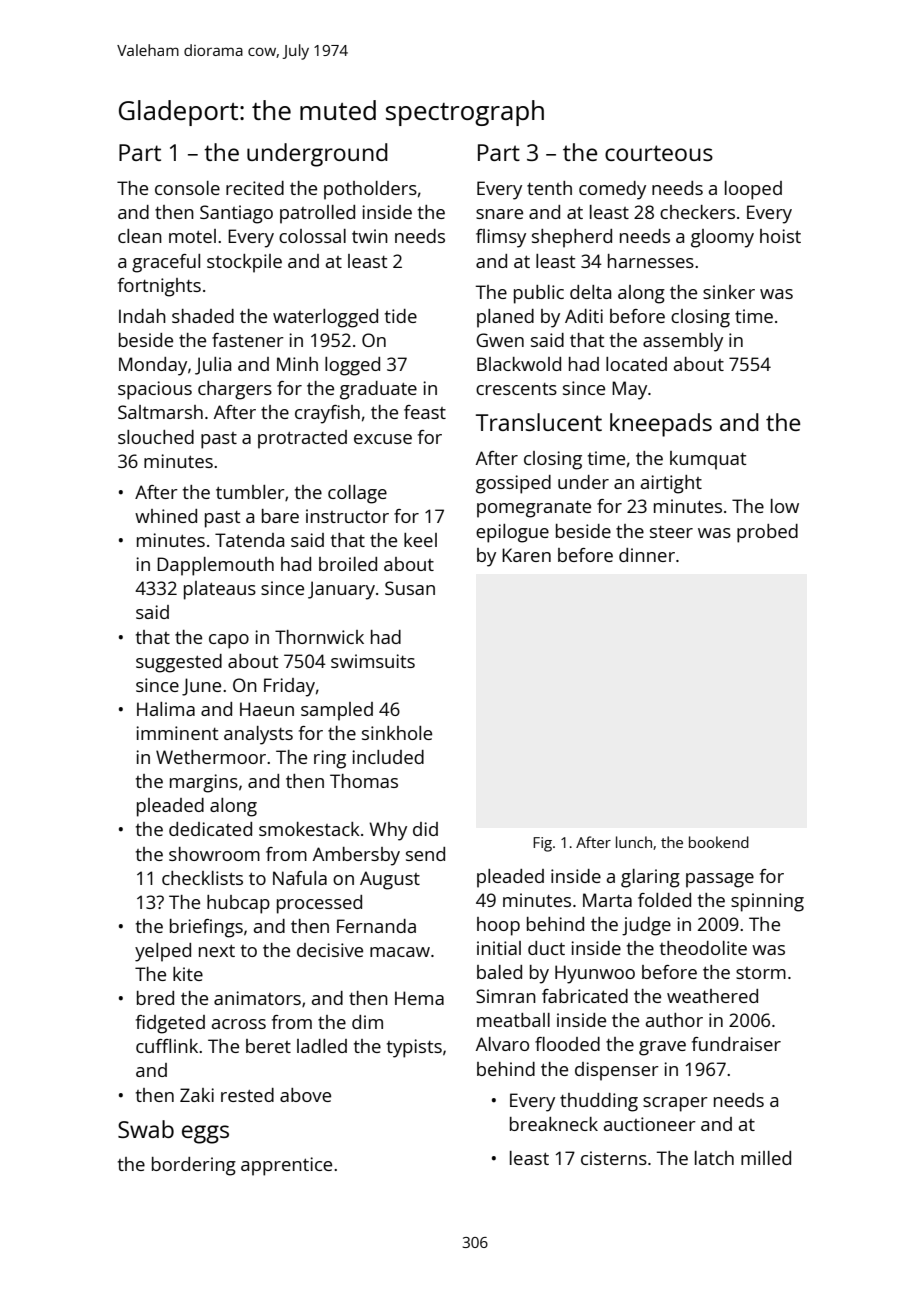 The height and width of the document is (1314, 924). What do you see at coordinates (513, 1020) in the document?
I see `meatball` at bounding box center [513, 1020].
